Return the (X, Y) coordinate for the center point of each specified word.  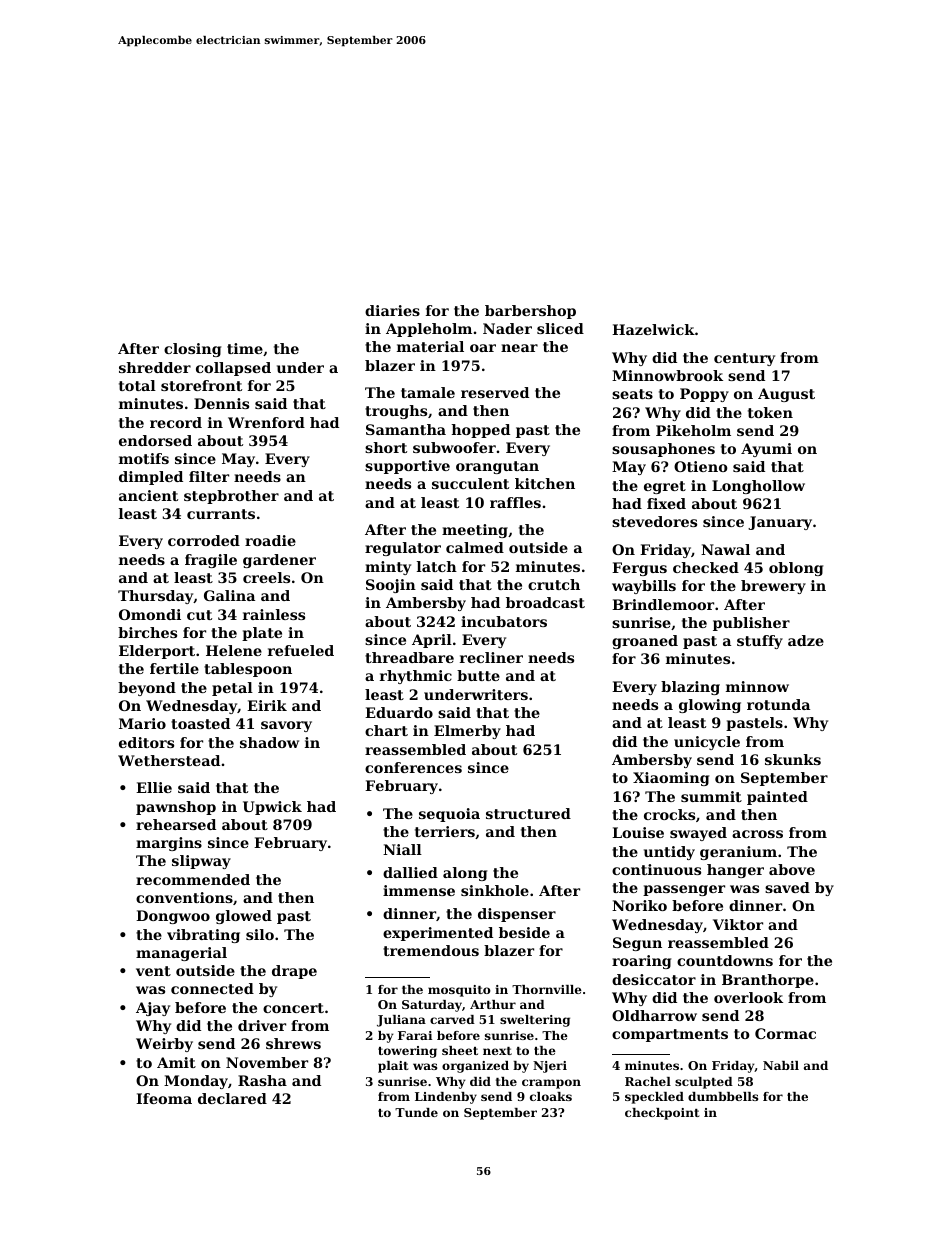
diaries (392, 310)
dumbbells (723, 1096)
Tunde (416, 1112)
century (744, 359)
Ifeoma (164, 1098)
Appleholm (429, 330)
